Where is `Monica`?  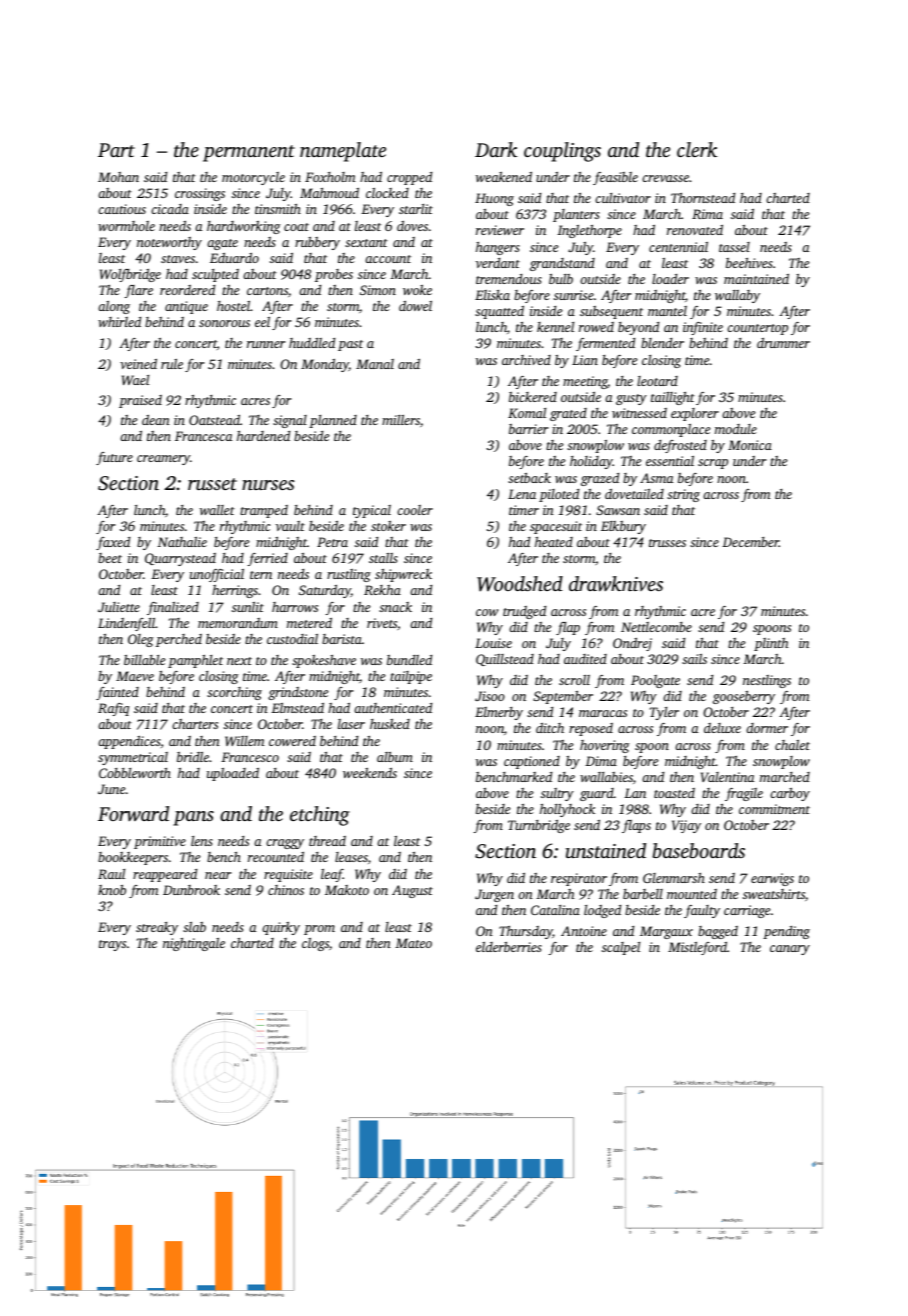
Monica is located at coordinates (750, 445).
